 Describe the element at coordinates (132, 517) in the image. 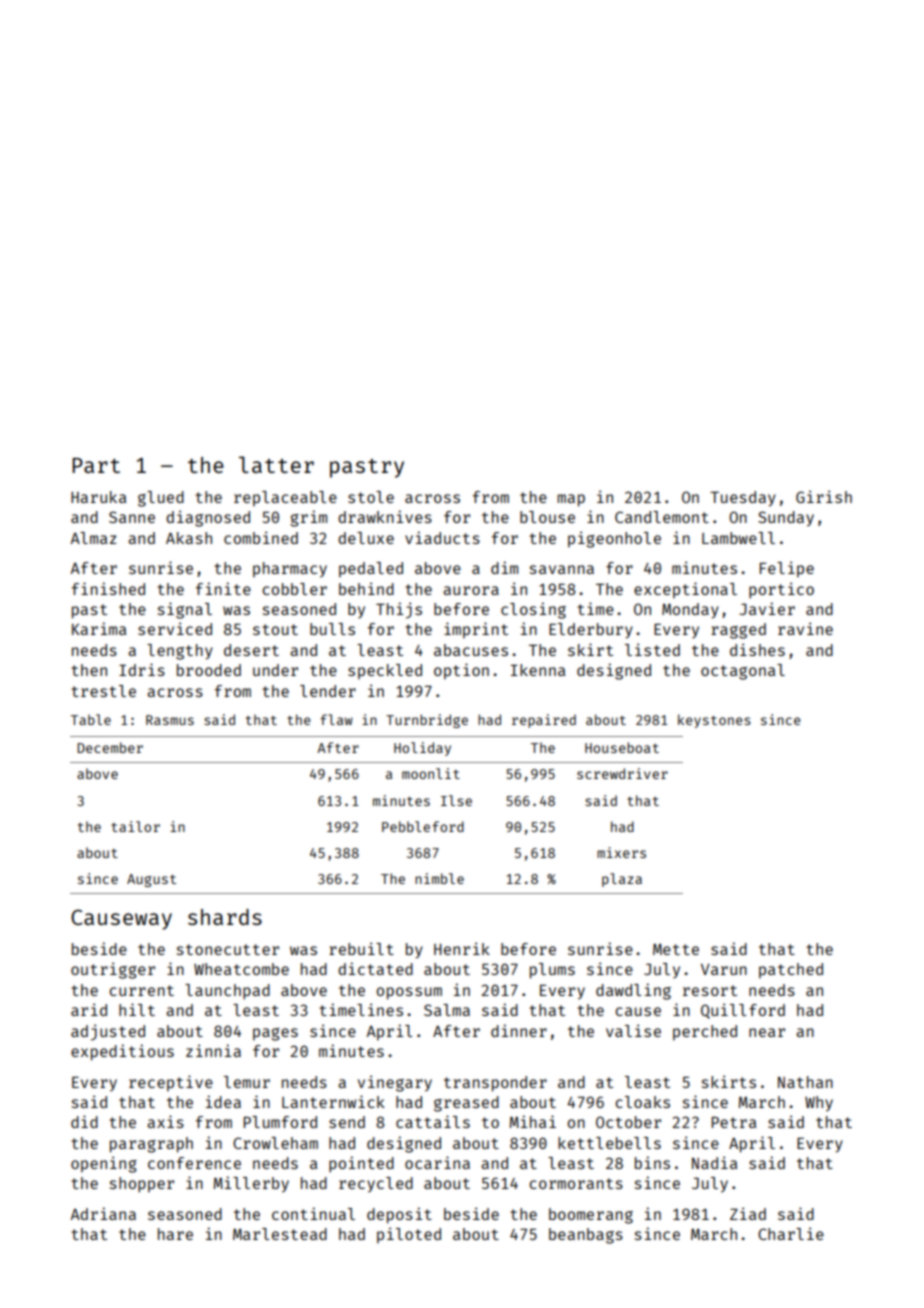

I see `Sanne` at that location.
